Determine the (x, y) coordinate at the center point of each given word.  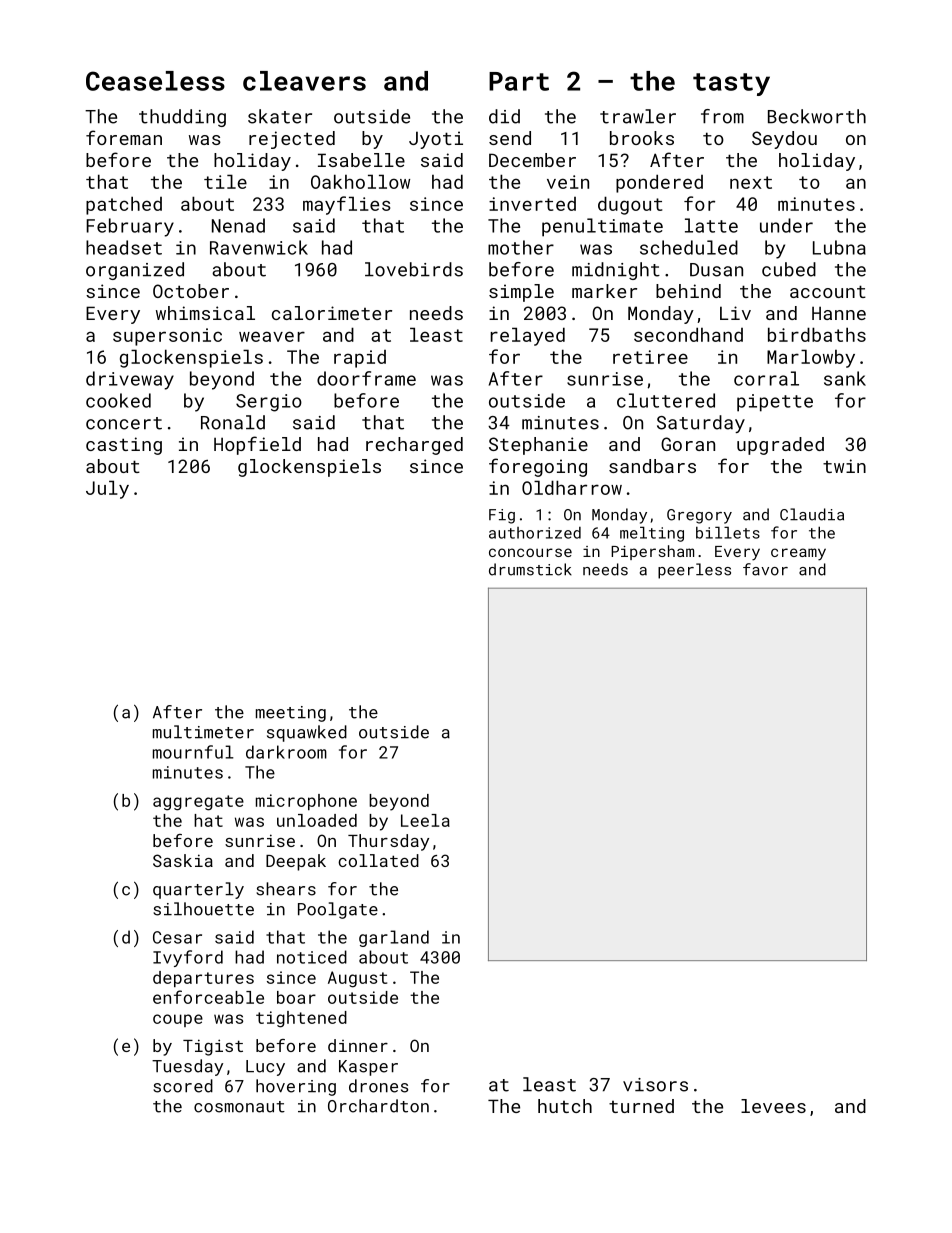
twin (844, 466)
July (107, 489)
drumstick (530, 569)
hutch (565, 1106)
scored (183, 1086)
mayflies (347, 205)
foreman (124, 137)
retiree (650, 357)
